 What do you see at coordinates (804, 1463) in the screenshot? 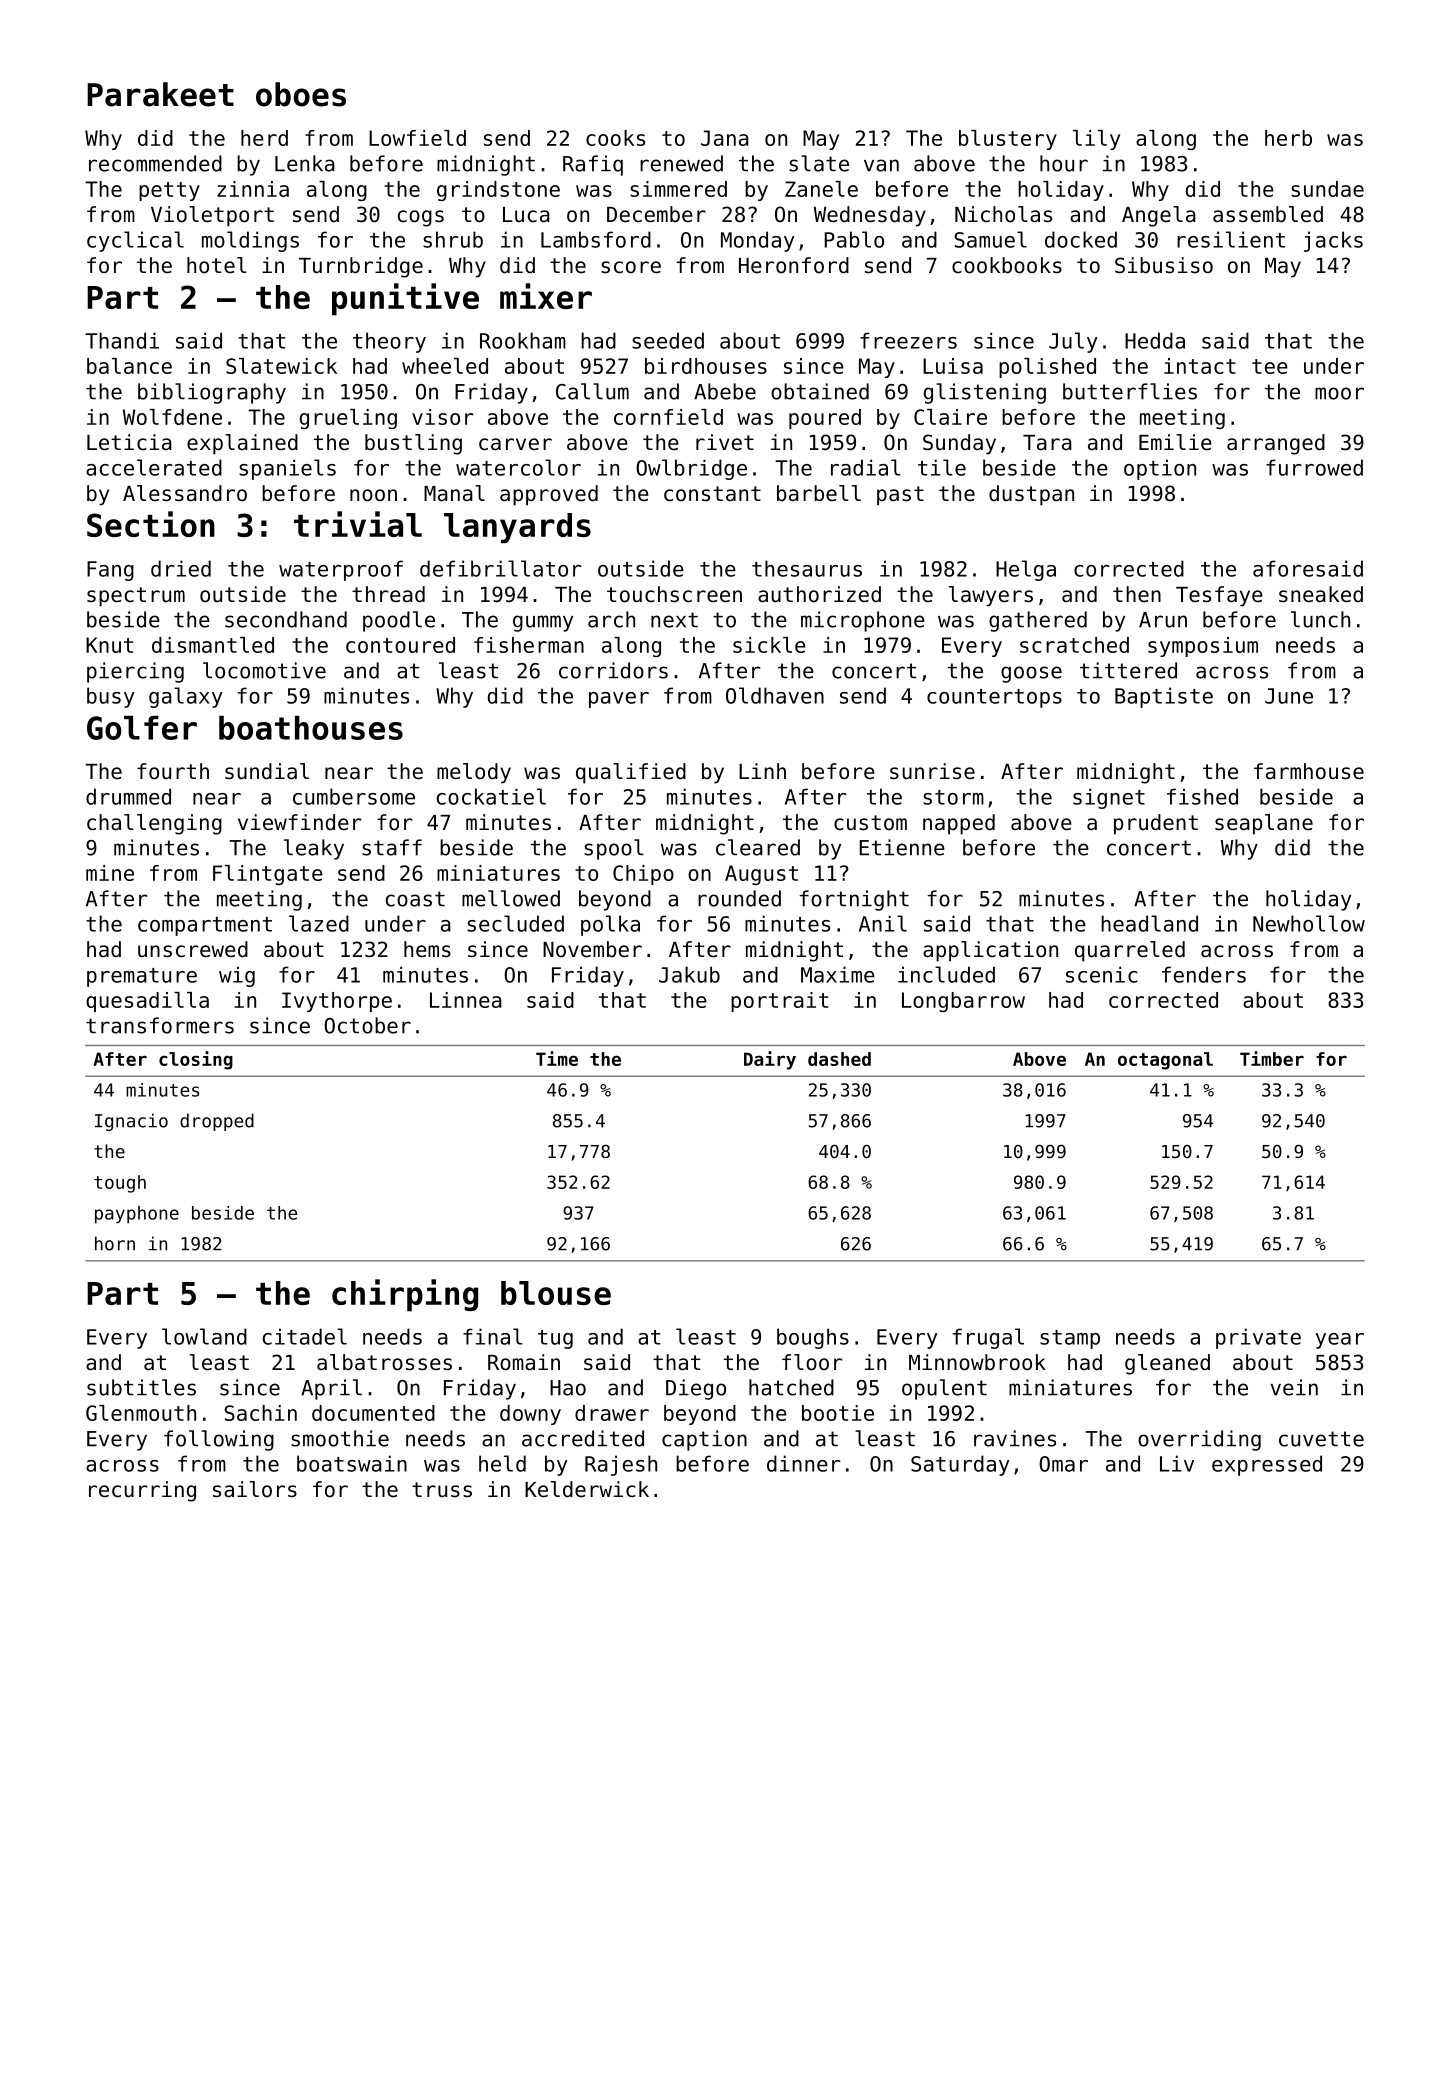
I see `dinner` at bounding box center [804, 1463].
